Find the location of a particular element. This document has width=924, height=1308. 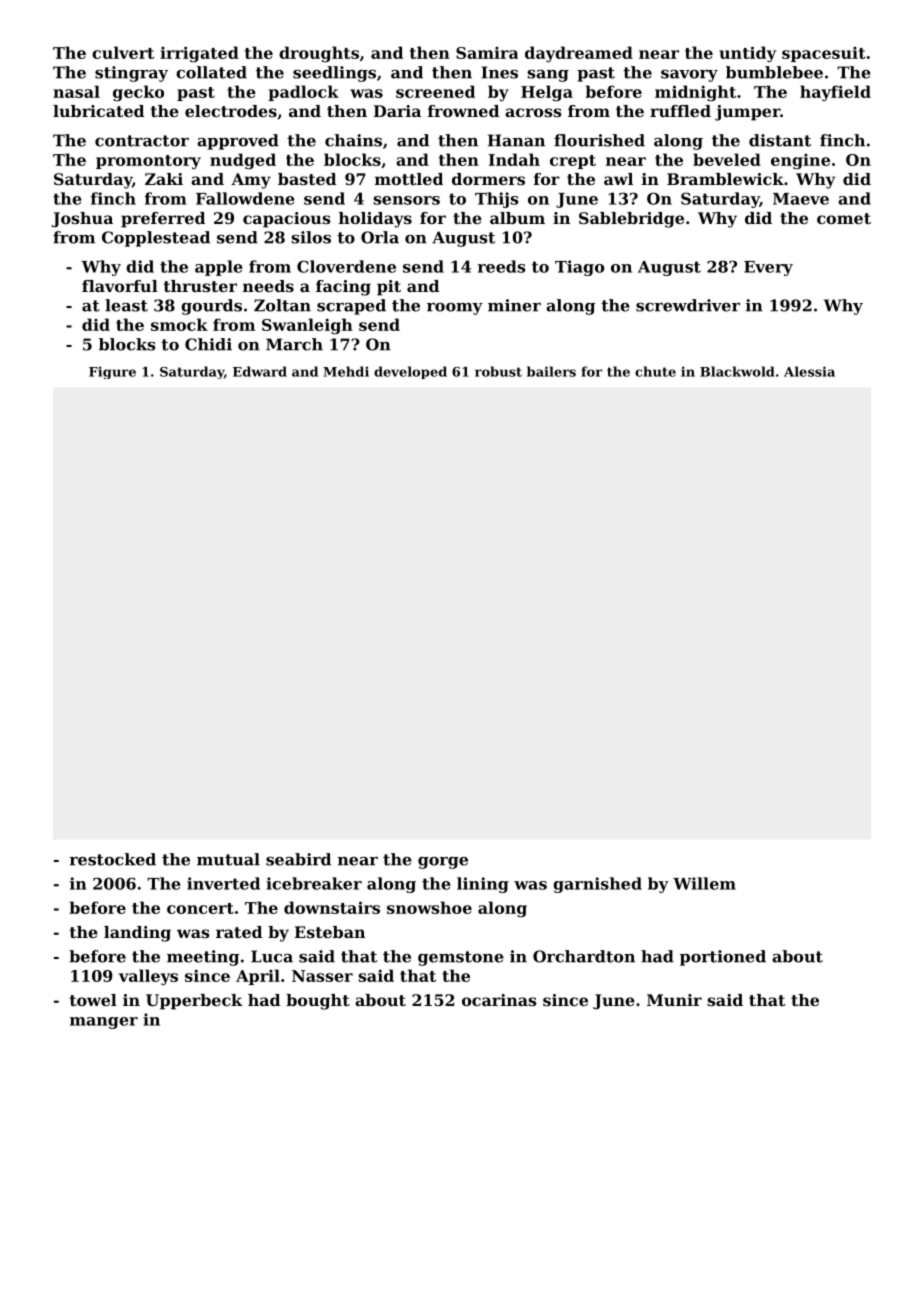

Alessia is located at coordinates (809, 371).
